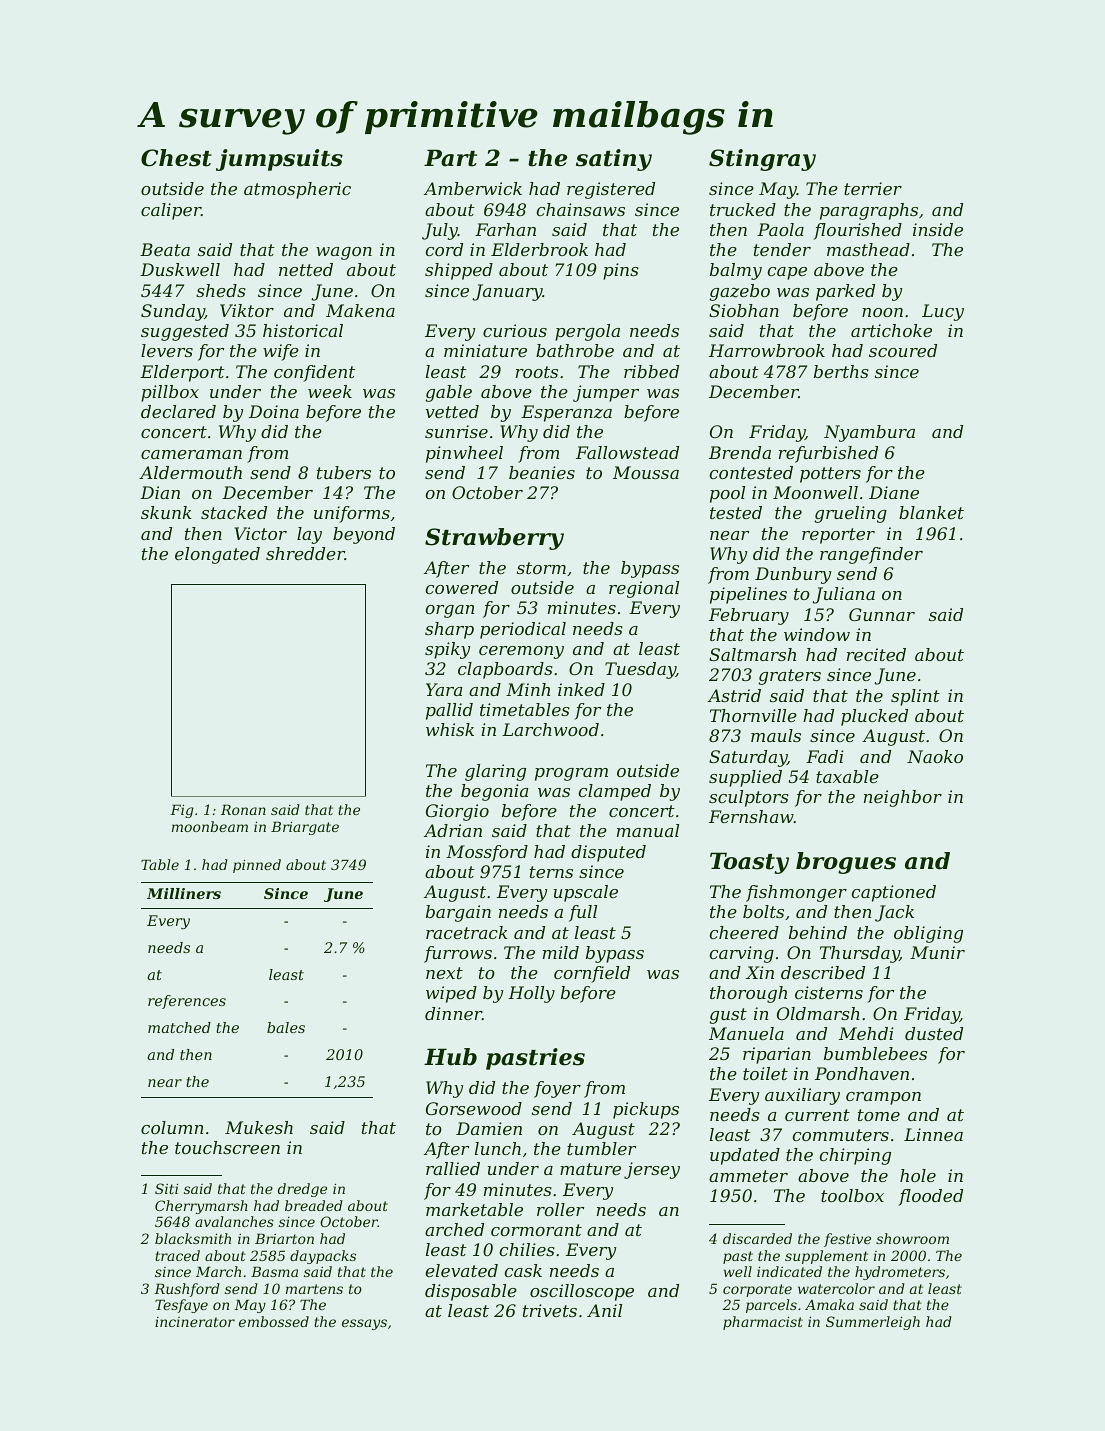 This page has height=1431, width=1105. What do you see at coordinates (279, 160) in the page?
I see `jumpsuits` at bounding box center [279, 160].
